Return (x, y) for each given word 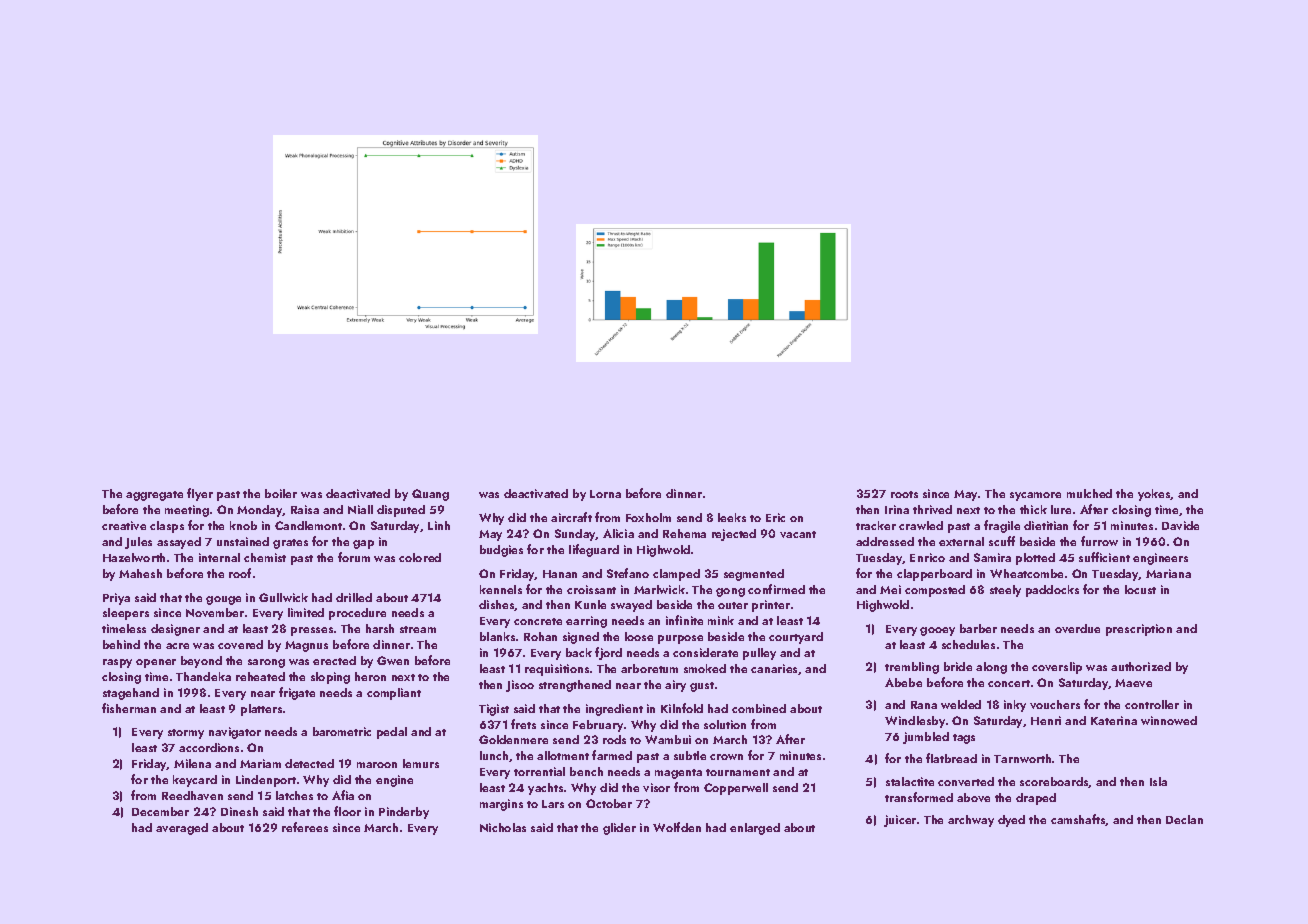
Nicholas (503, 827)
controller (1152, 704)
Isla (1158, 781)
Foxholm (648, 517)
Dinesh (239, 811)
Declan (1184, 819)
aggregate (154, 496)
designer (175, 630)
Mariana (1168, 573)
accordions (209, 747)
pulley (759, 654)
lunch (494, 755)
